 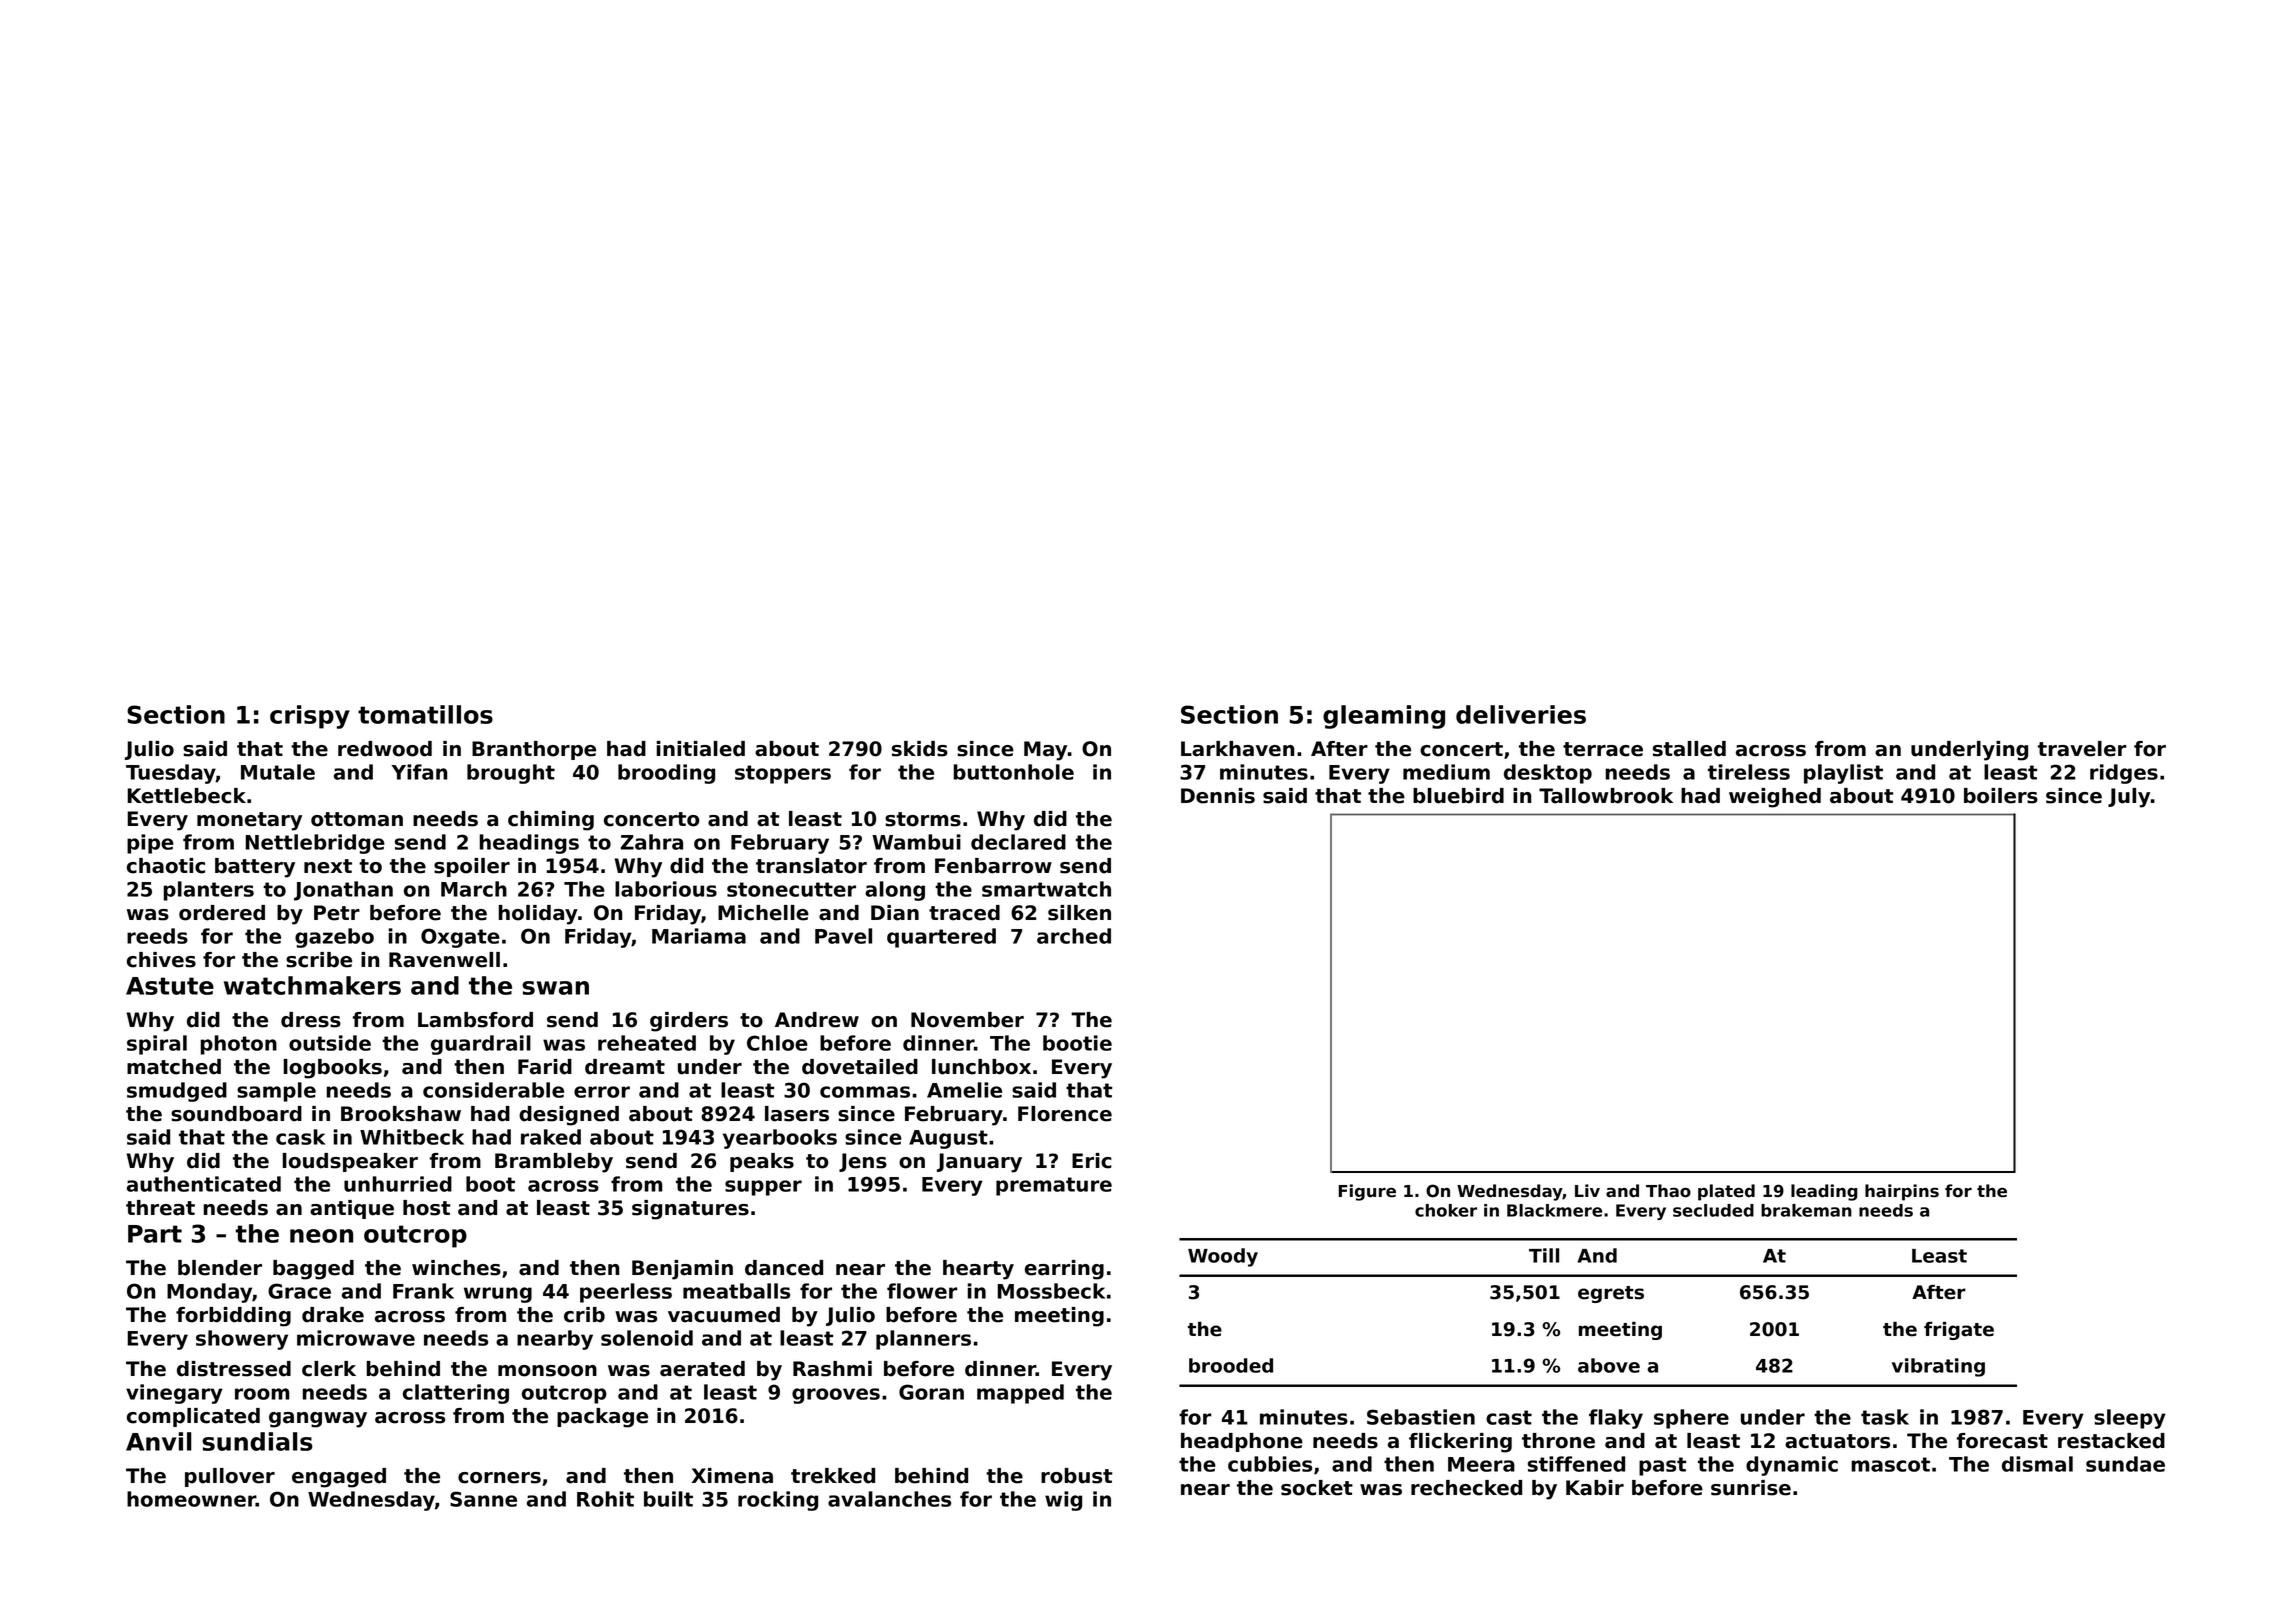 I want to click on smartwatch, so click(x=1046, y=889).
